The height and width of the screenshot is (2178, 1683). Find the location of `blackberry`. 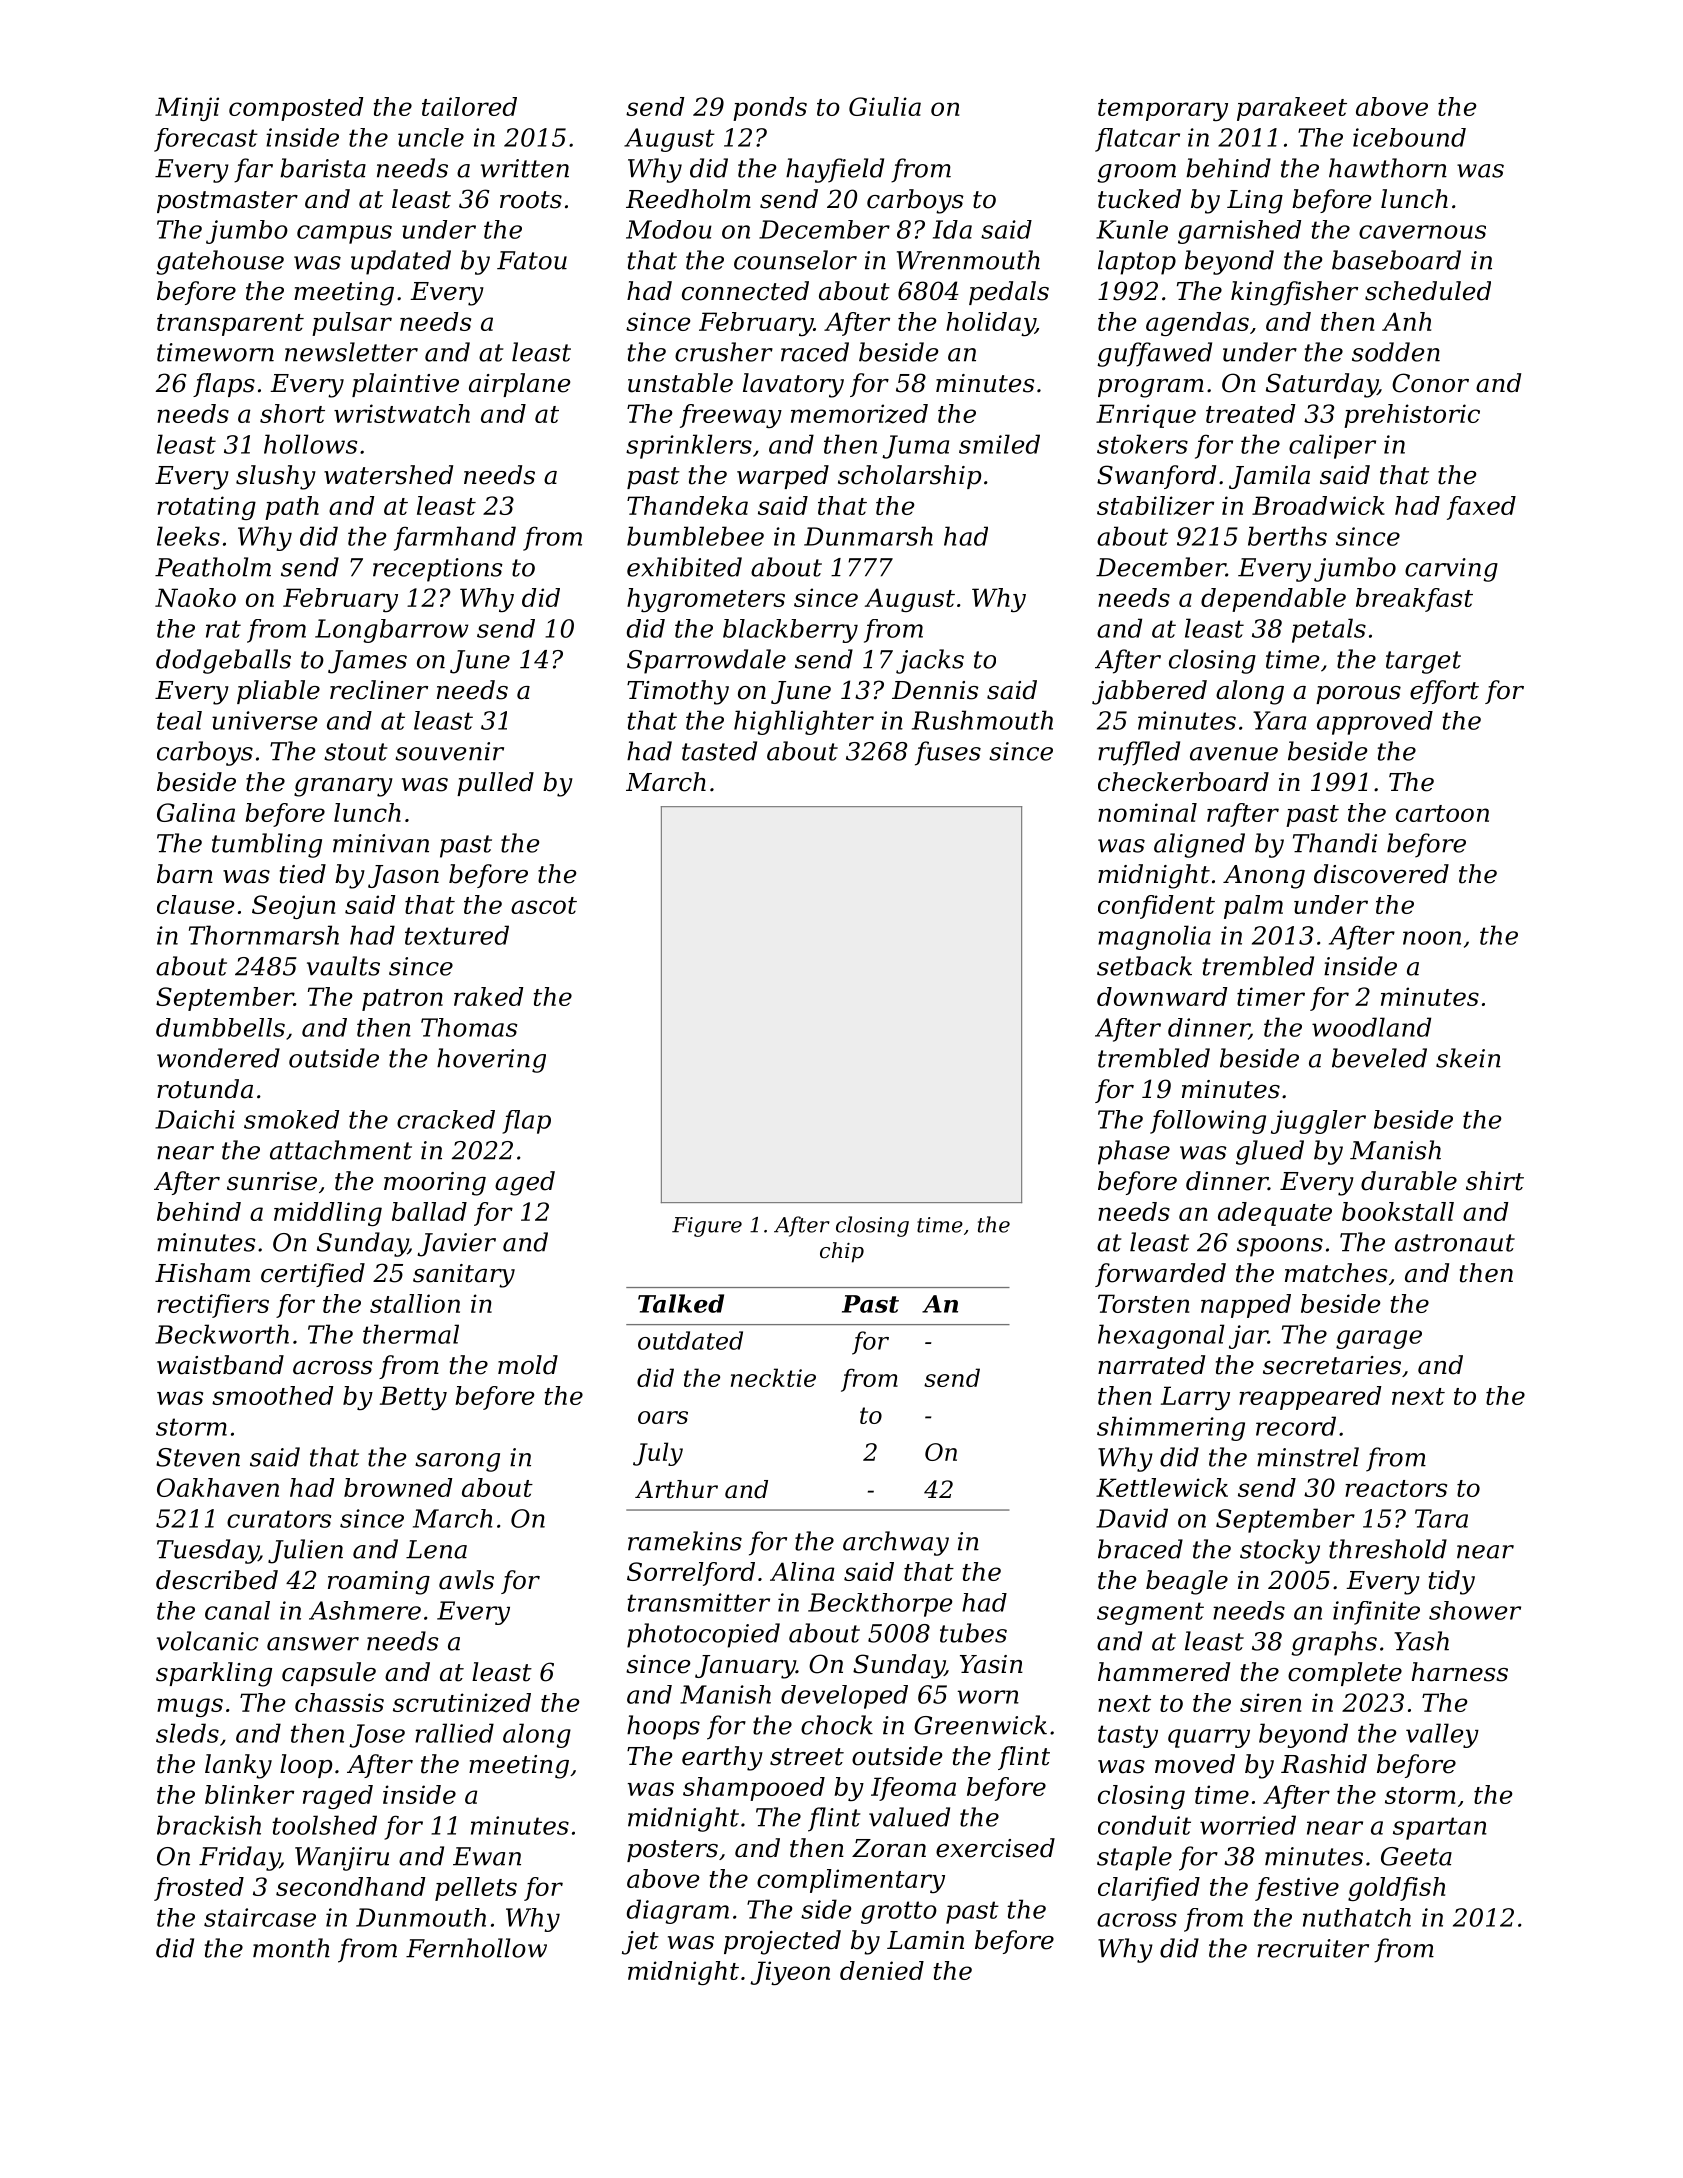

blackberry is located at coordinates (790, 631).
